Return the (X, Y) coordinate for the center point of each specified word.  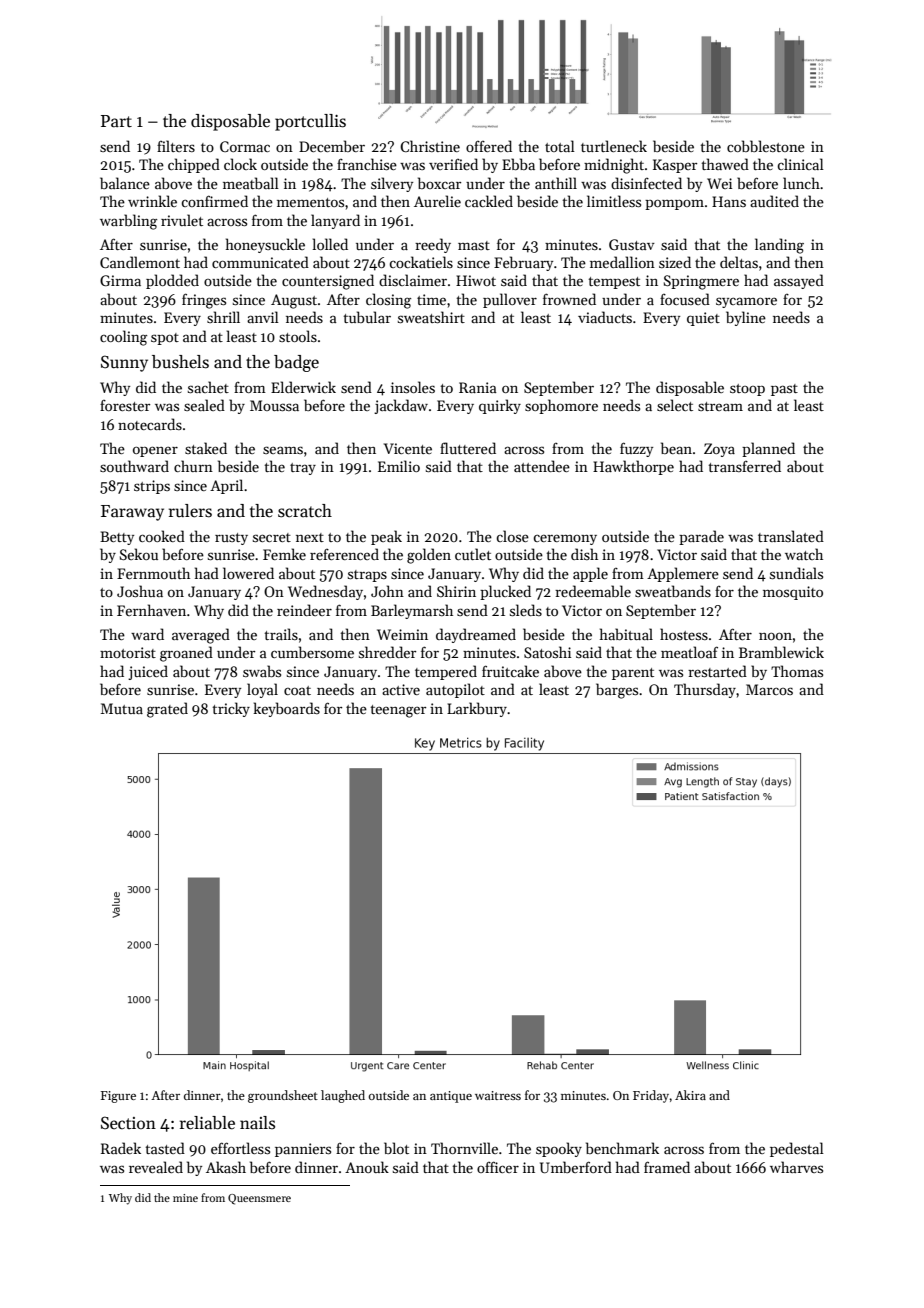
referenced (344, 554)
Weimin (402, 634)
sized (675, 262)
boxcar (439, 183)
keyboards (286, 709)
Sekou (139, 554)
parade (701, 537)
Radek (121, 1148)
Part (116, 121)
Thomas (797, 671)
